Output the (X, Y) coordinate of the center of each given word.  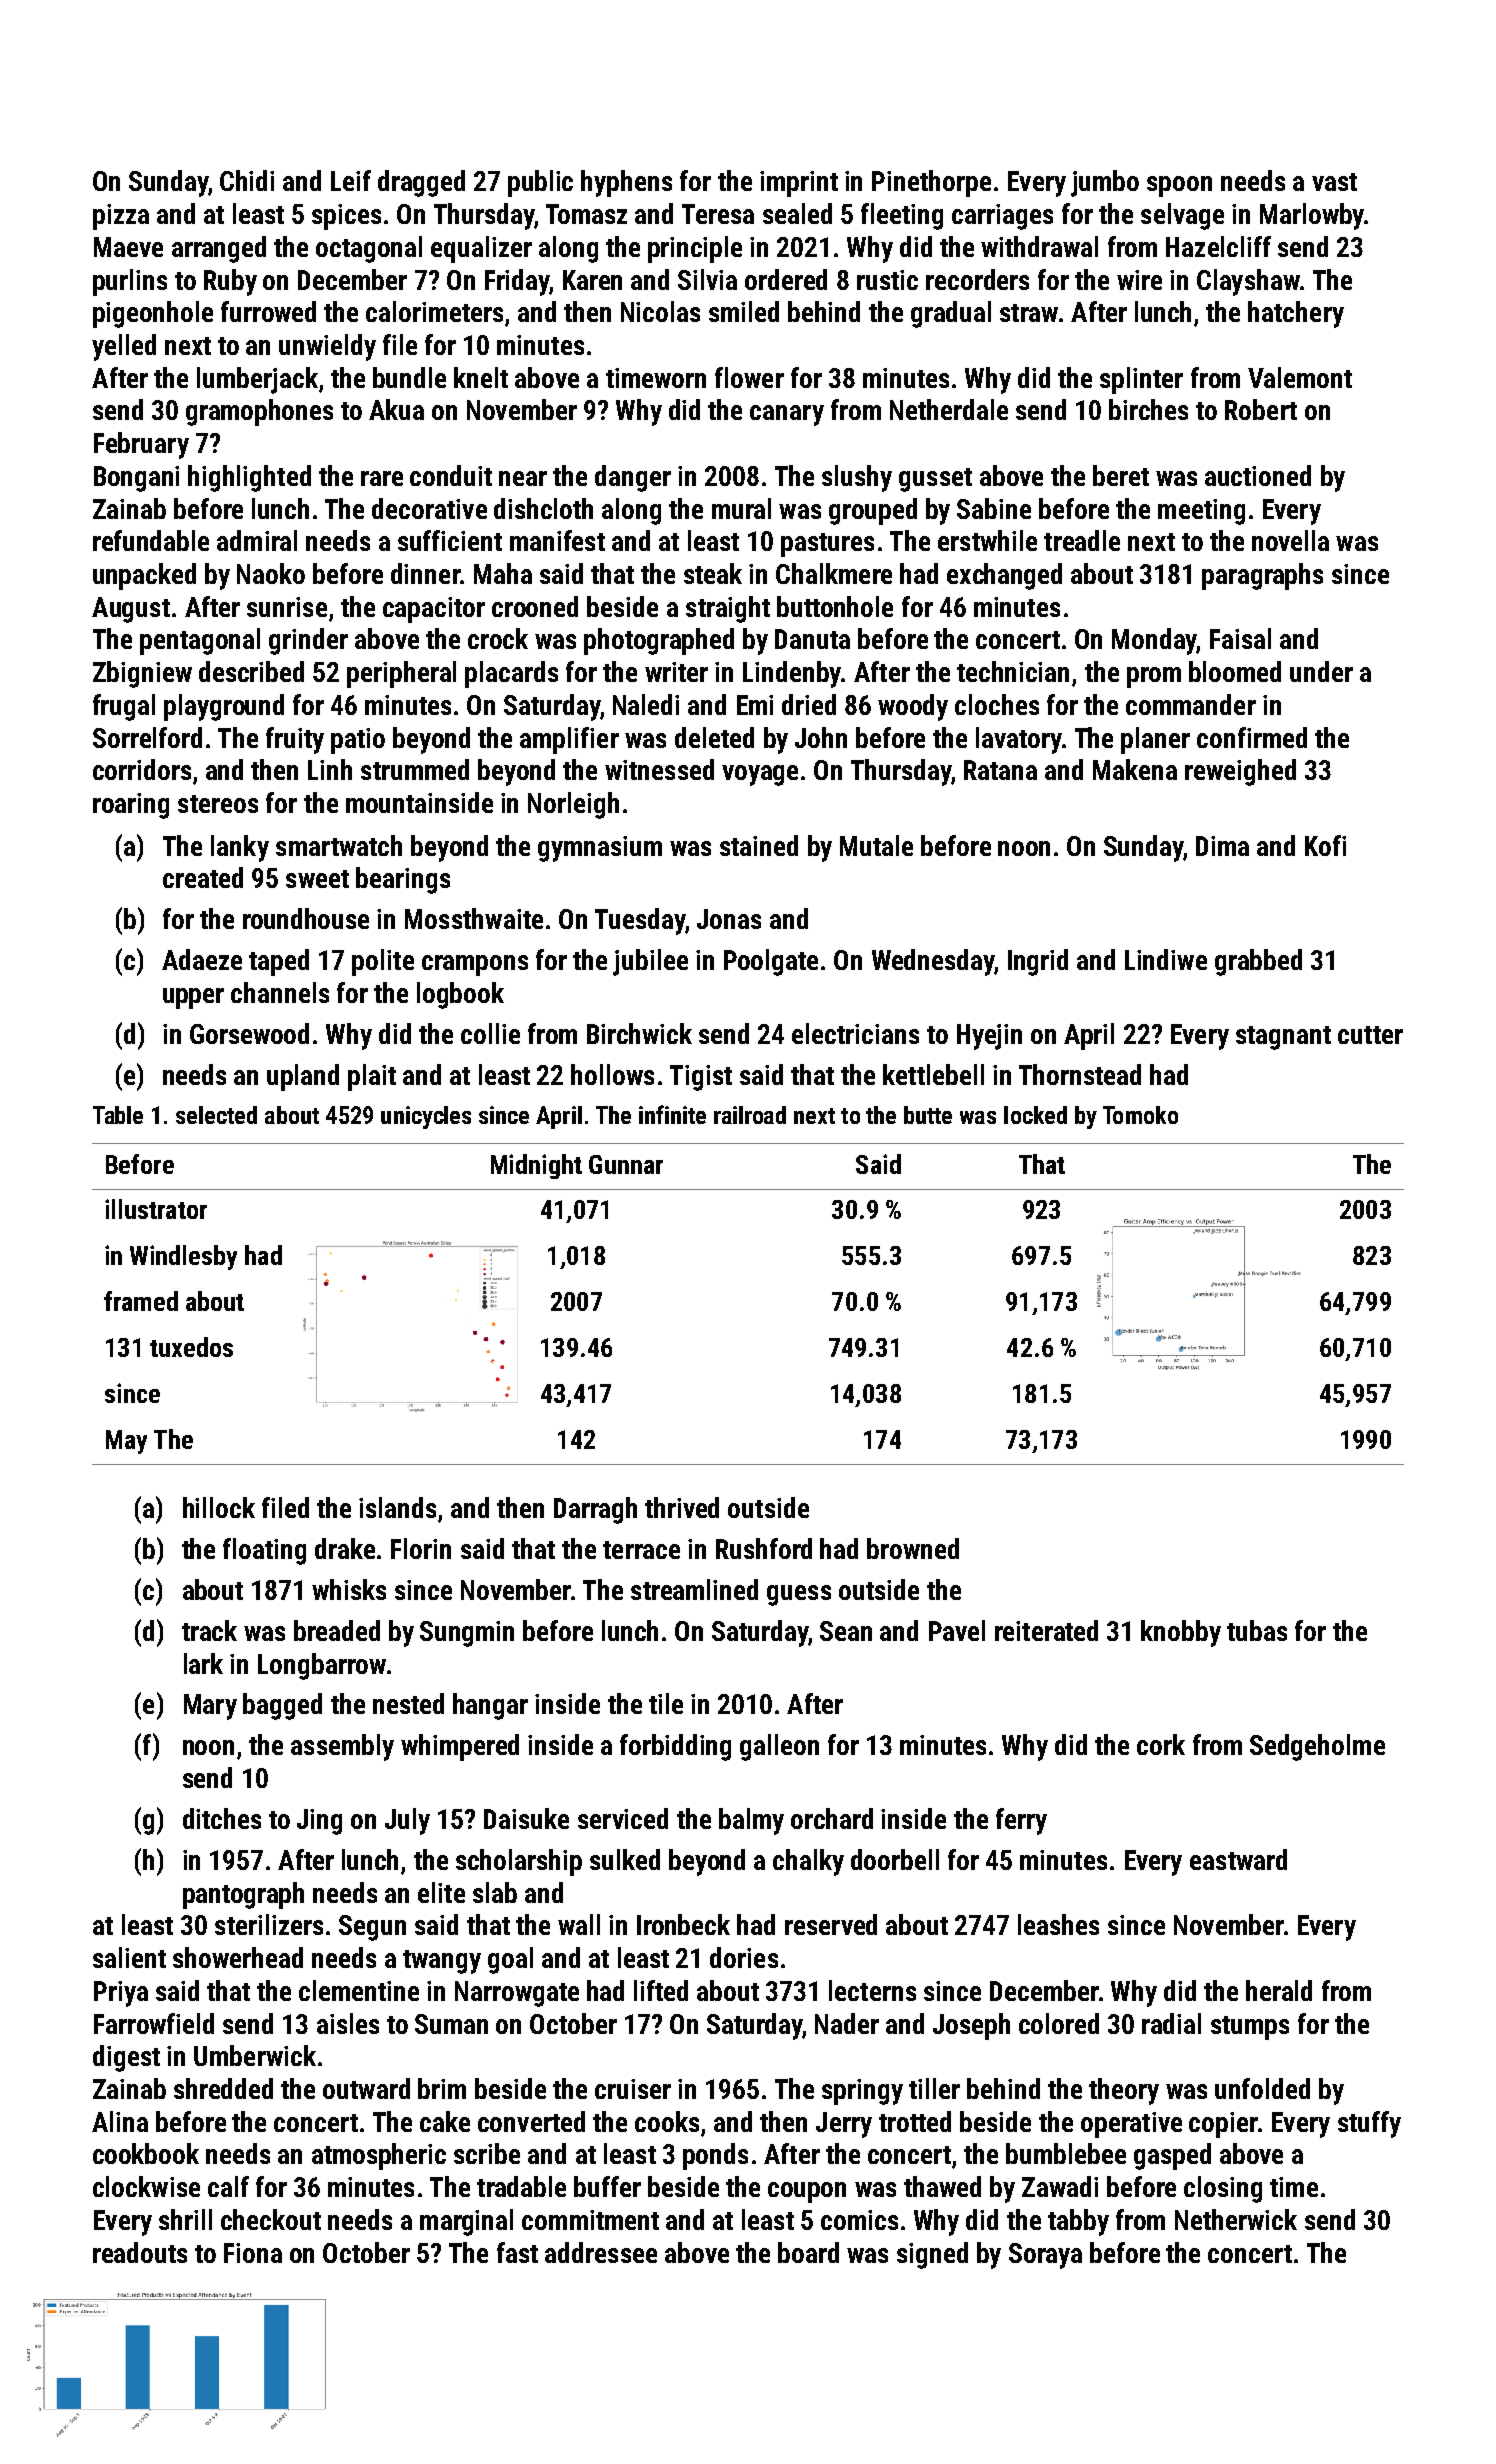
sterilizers (269, 1924)
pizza (121, 217)
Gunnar (626, 1164)
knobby (1181, 1633)
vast (1334, 182)
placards (511, 674)
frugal (124, 707)
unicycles (426, 1117)
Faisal (1240, 638)
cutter (1370, 1035)
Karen (592, 280)
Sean (846, 1631)
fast (517, 2252)
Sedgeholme (1317, 1747)
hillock (219, 1507)
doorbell (895, 1859)
